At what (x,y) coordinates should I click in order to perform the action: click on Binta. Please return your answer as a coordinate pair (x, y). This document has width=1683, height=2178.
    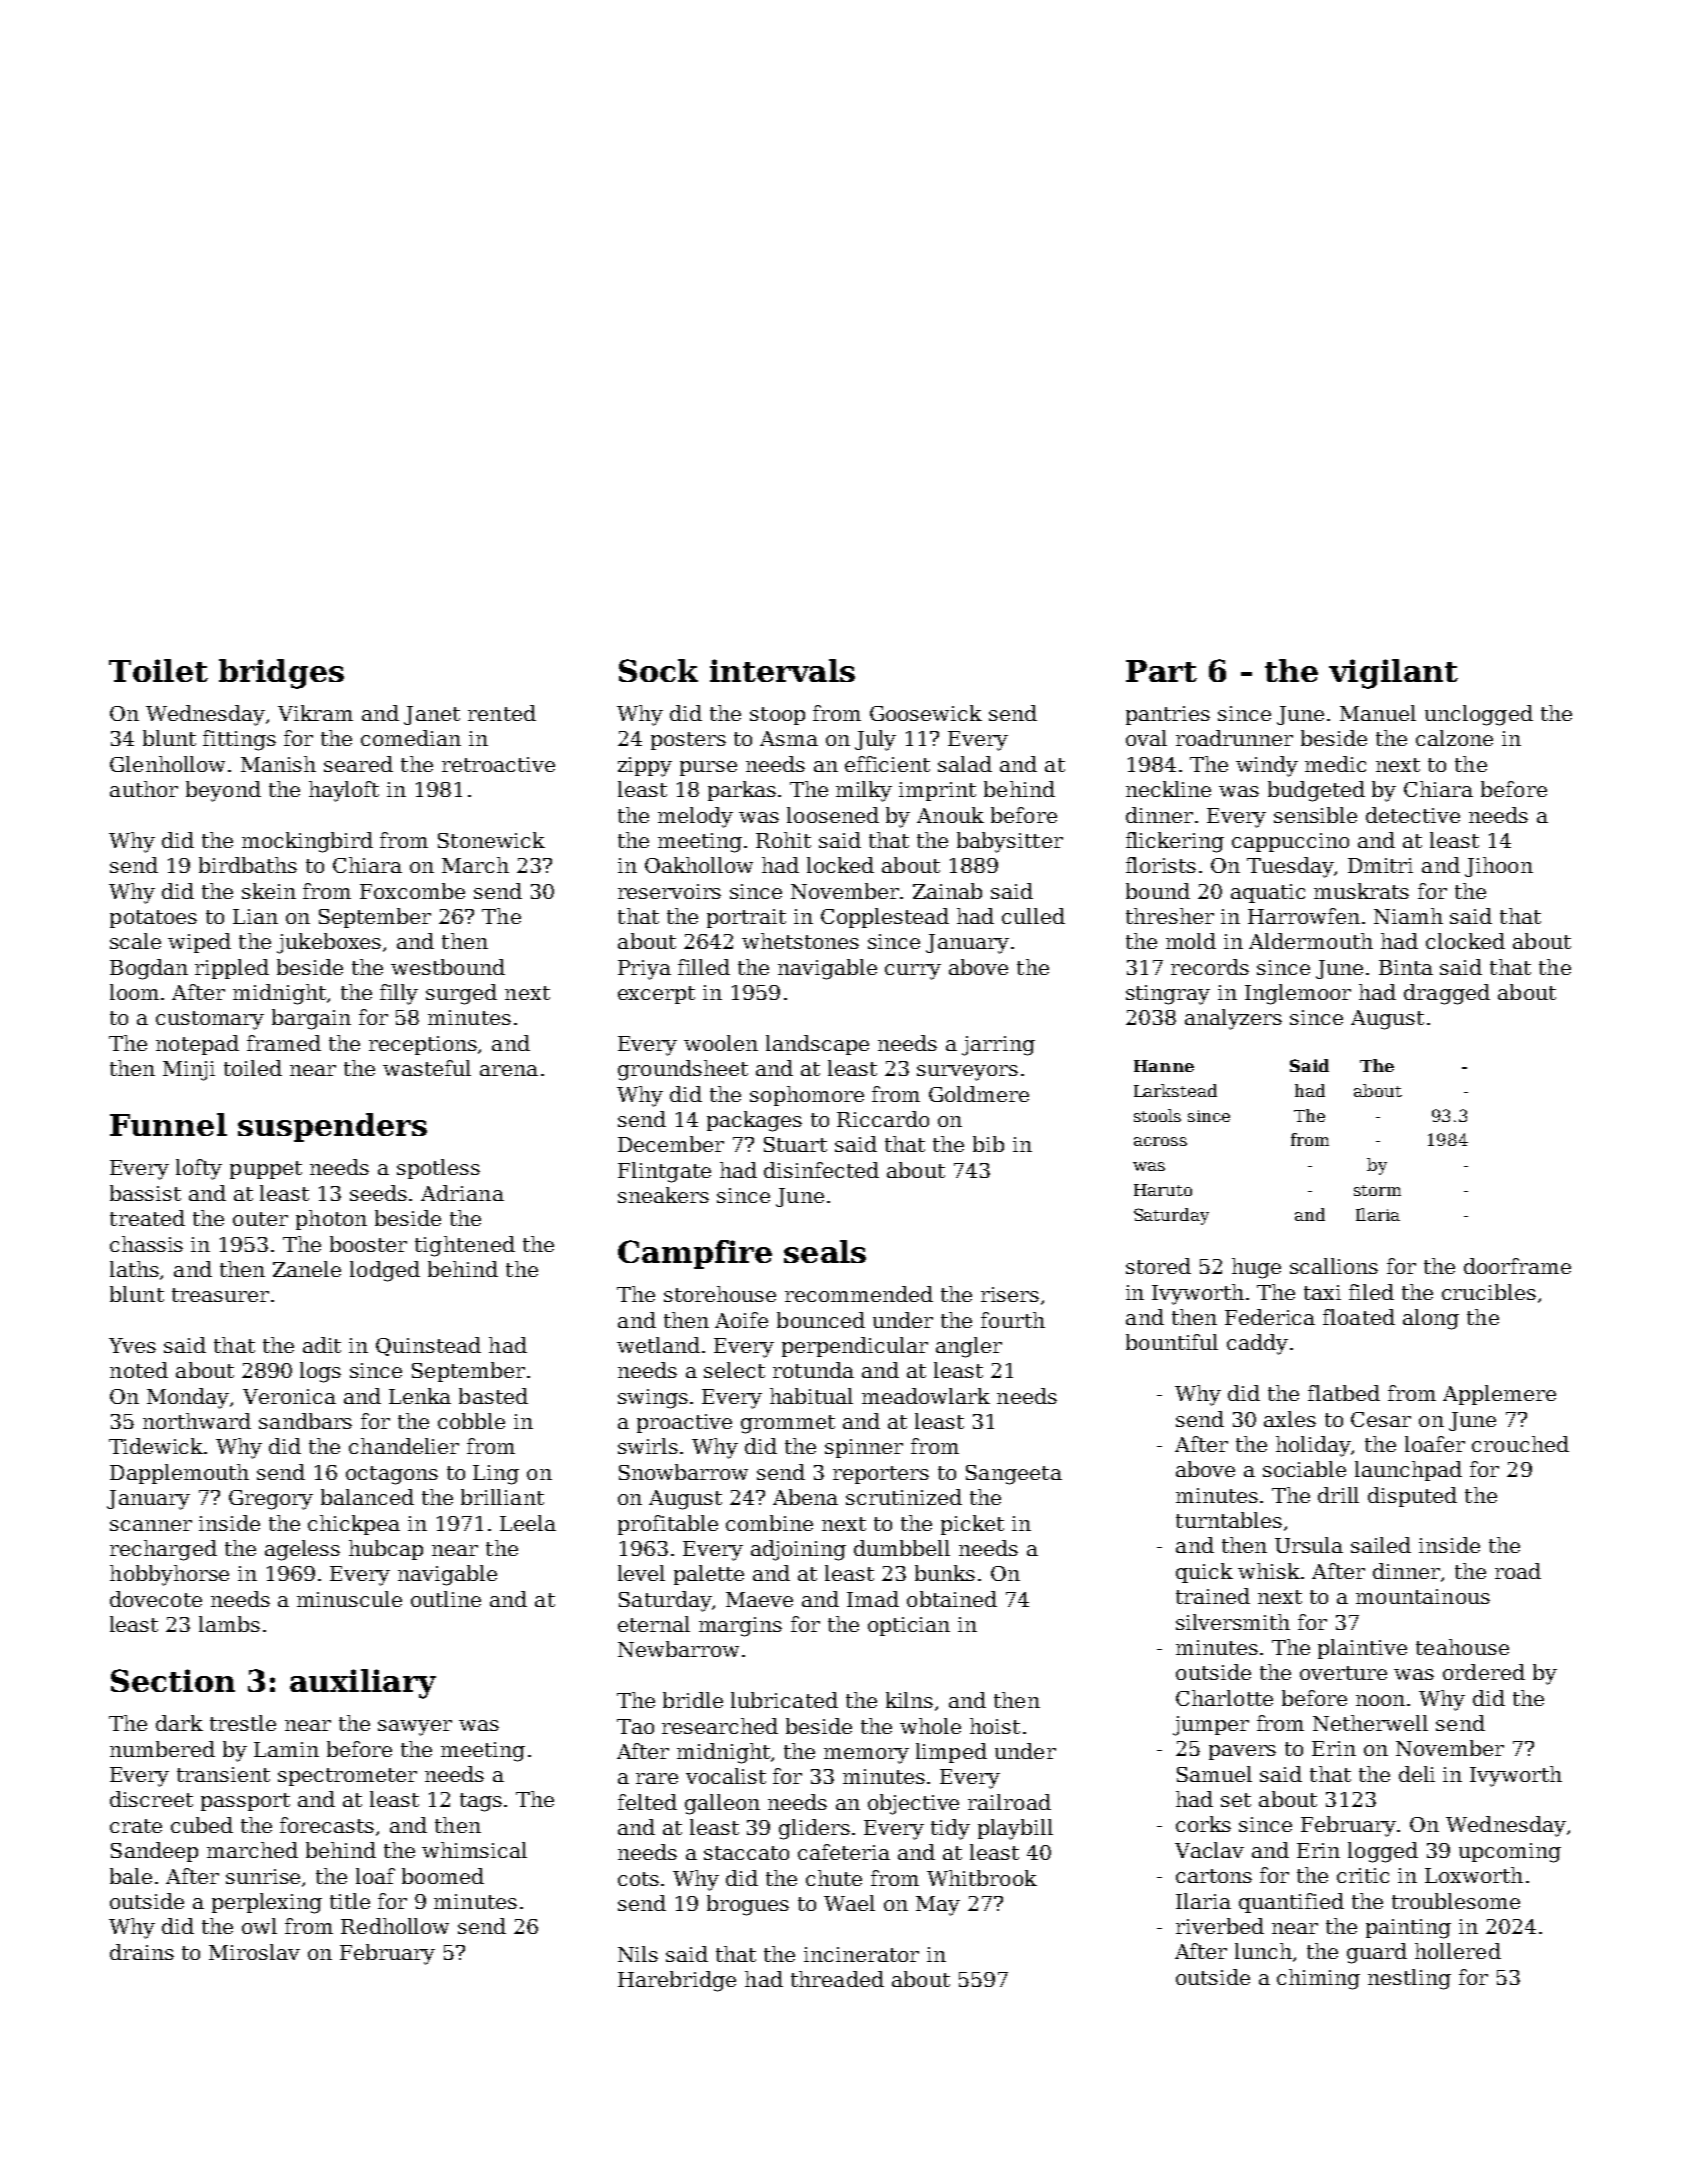
    Looking at the image, I should click on (1406, 967).
